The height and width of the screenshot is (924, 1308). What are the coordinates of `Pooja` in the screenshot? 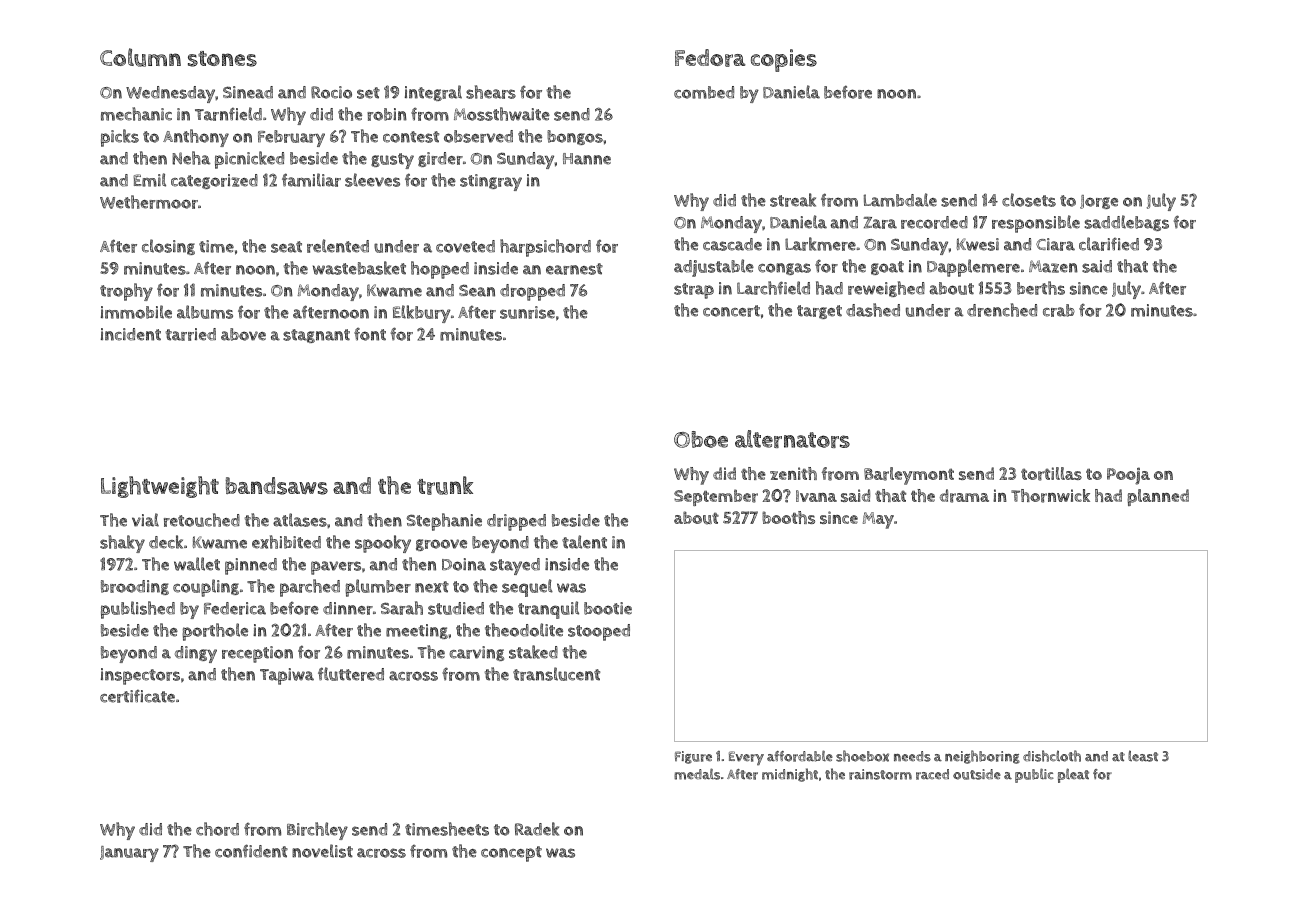 It's located at (1128, 476).
